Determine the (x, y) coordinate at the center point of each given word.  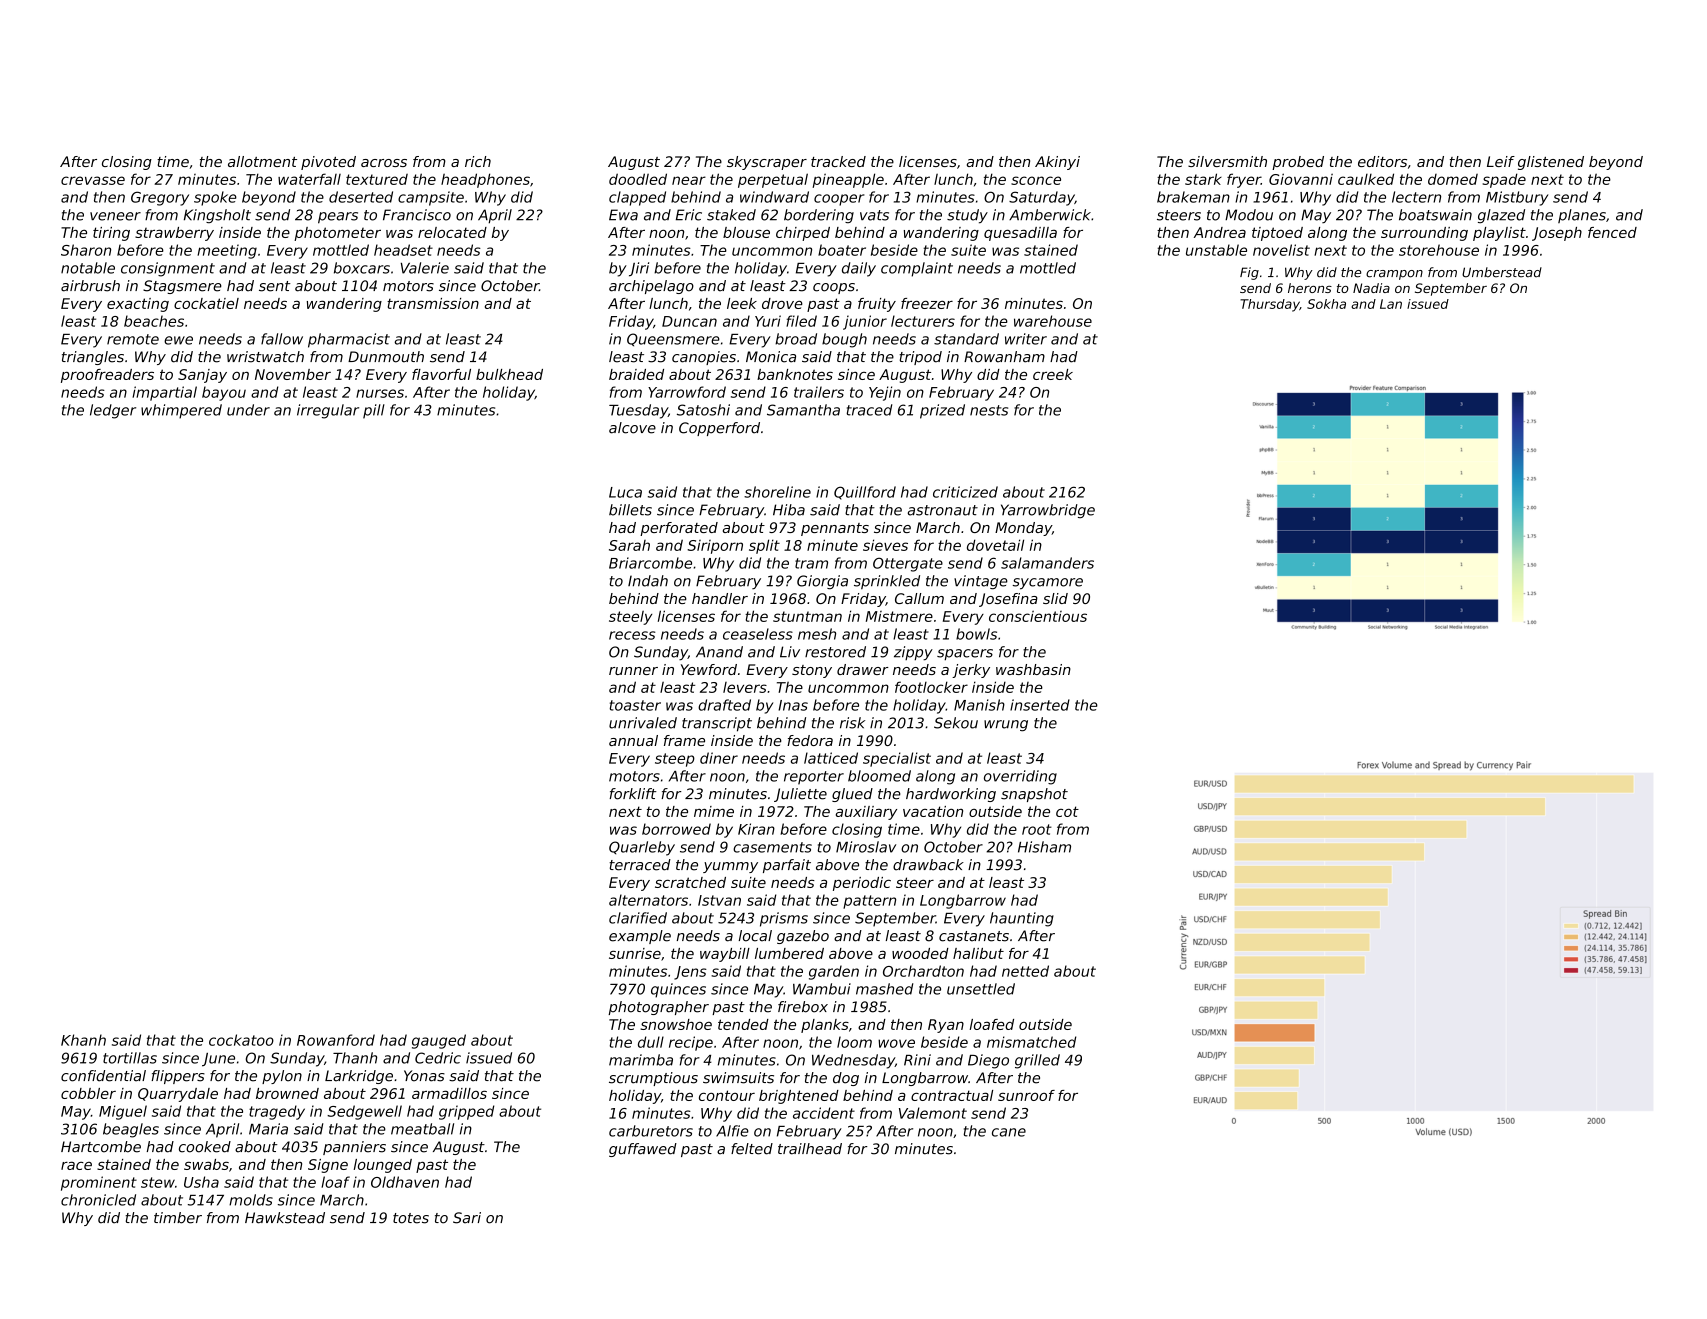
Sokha (1326, 304)
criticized (965, 492)
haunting (1022, 919)
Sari (467, 1218)
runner (633, 671)
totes (411, 1218)
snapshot (1034, 795)
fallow (282, 339)
